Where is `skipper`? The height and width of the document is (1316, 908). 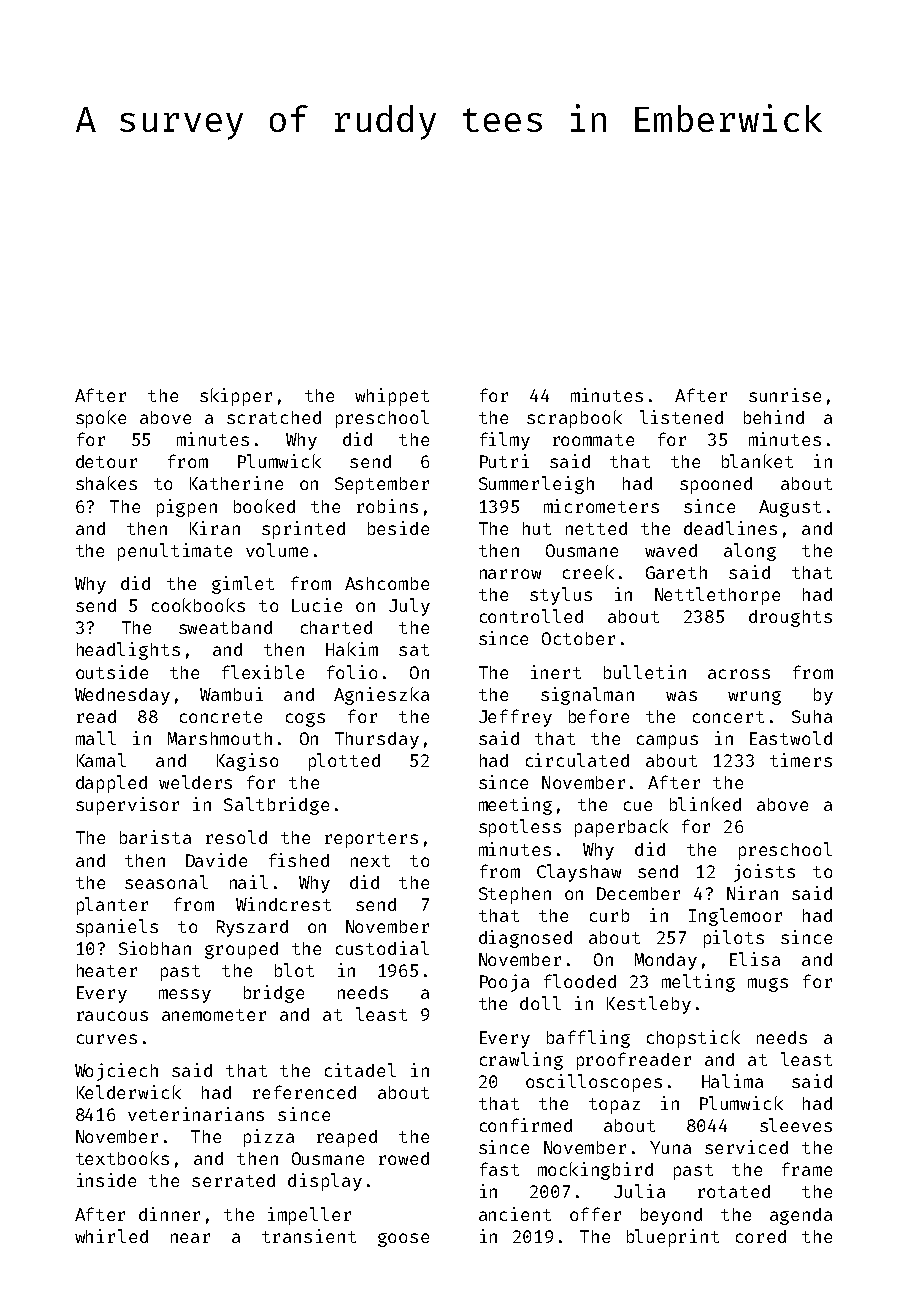
skipper is located at coordinates (236, 397).
